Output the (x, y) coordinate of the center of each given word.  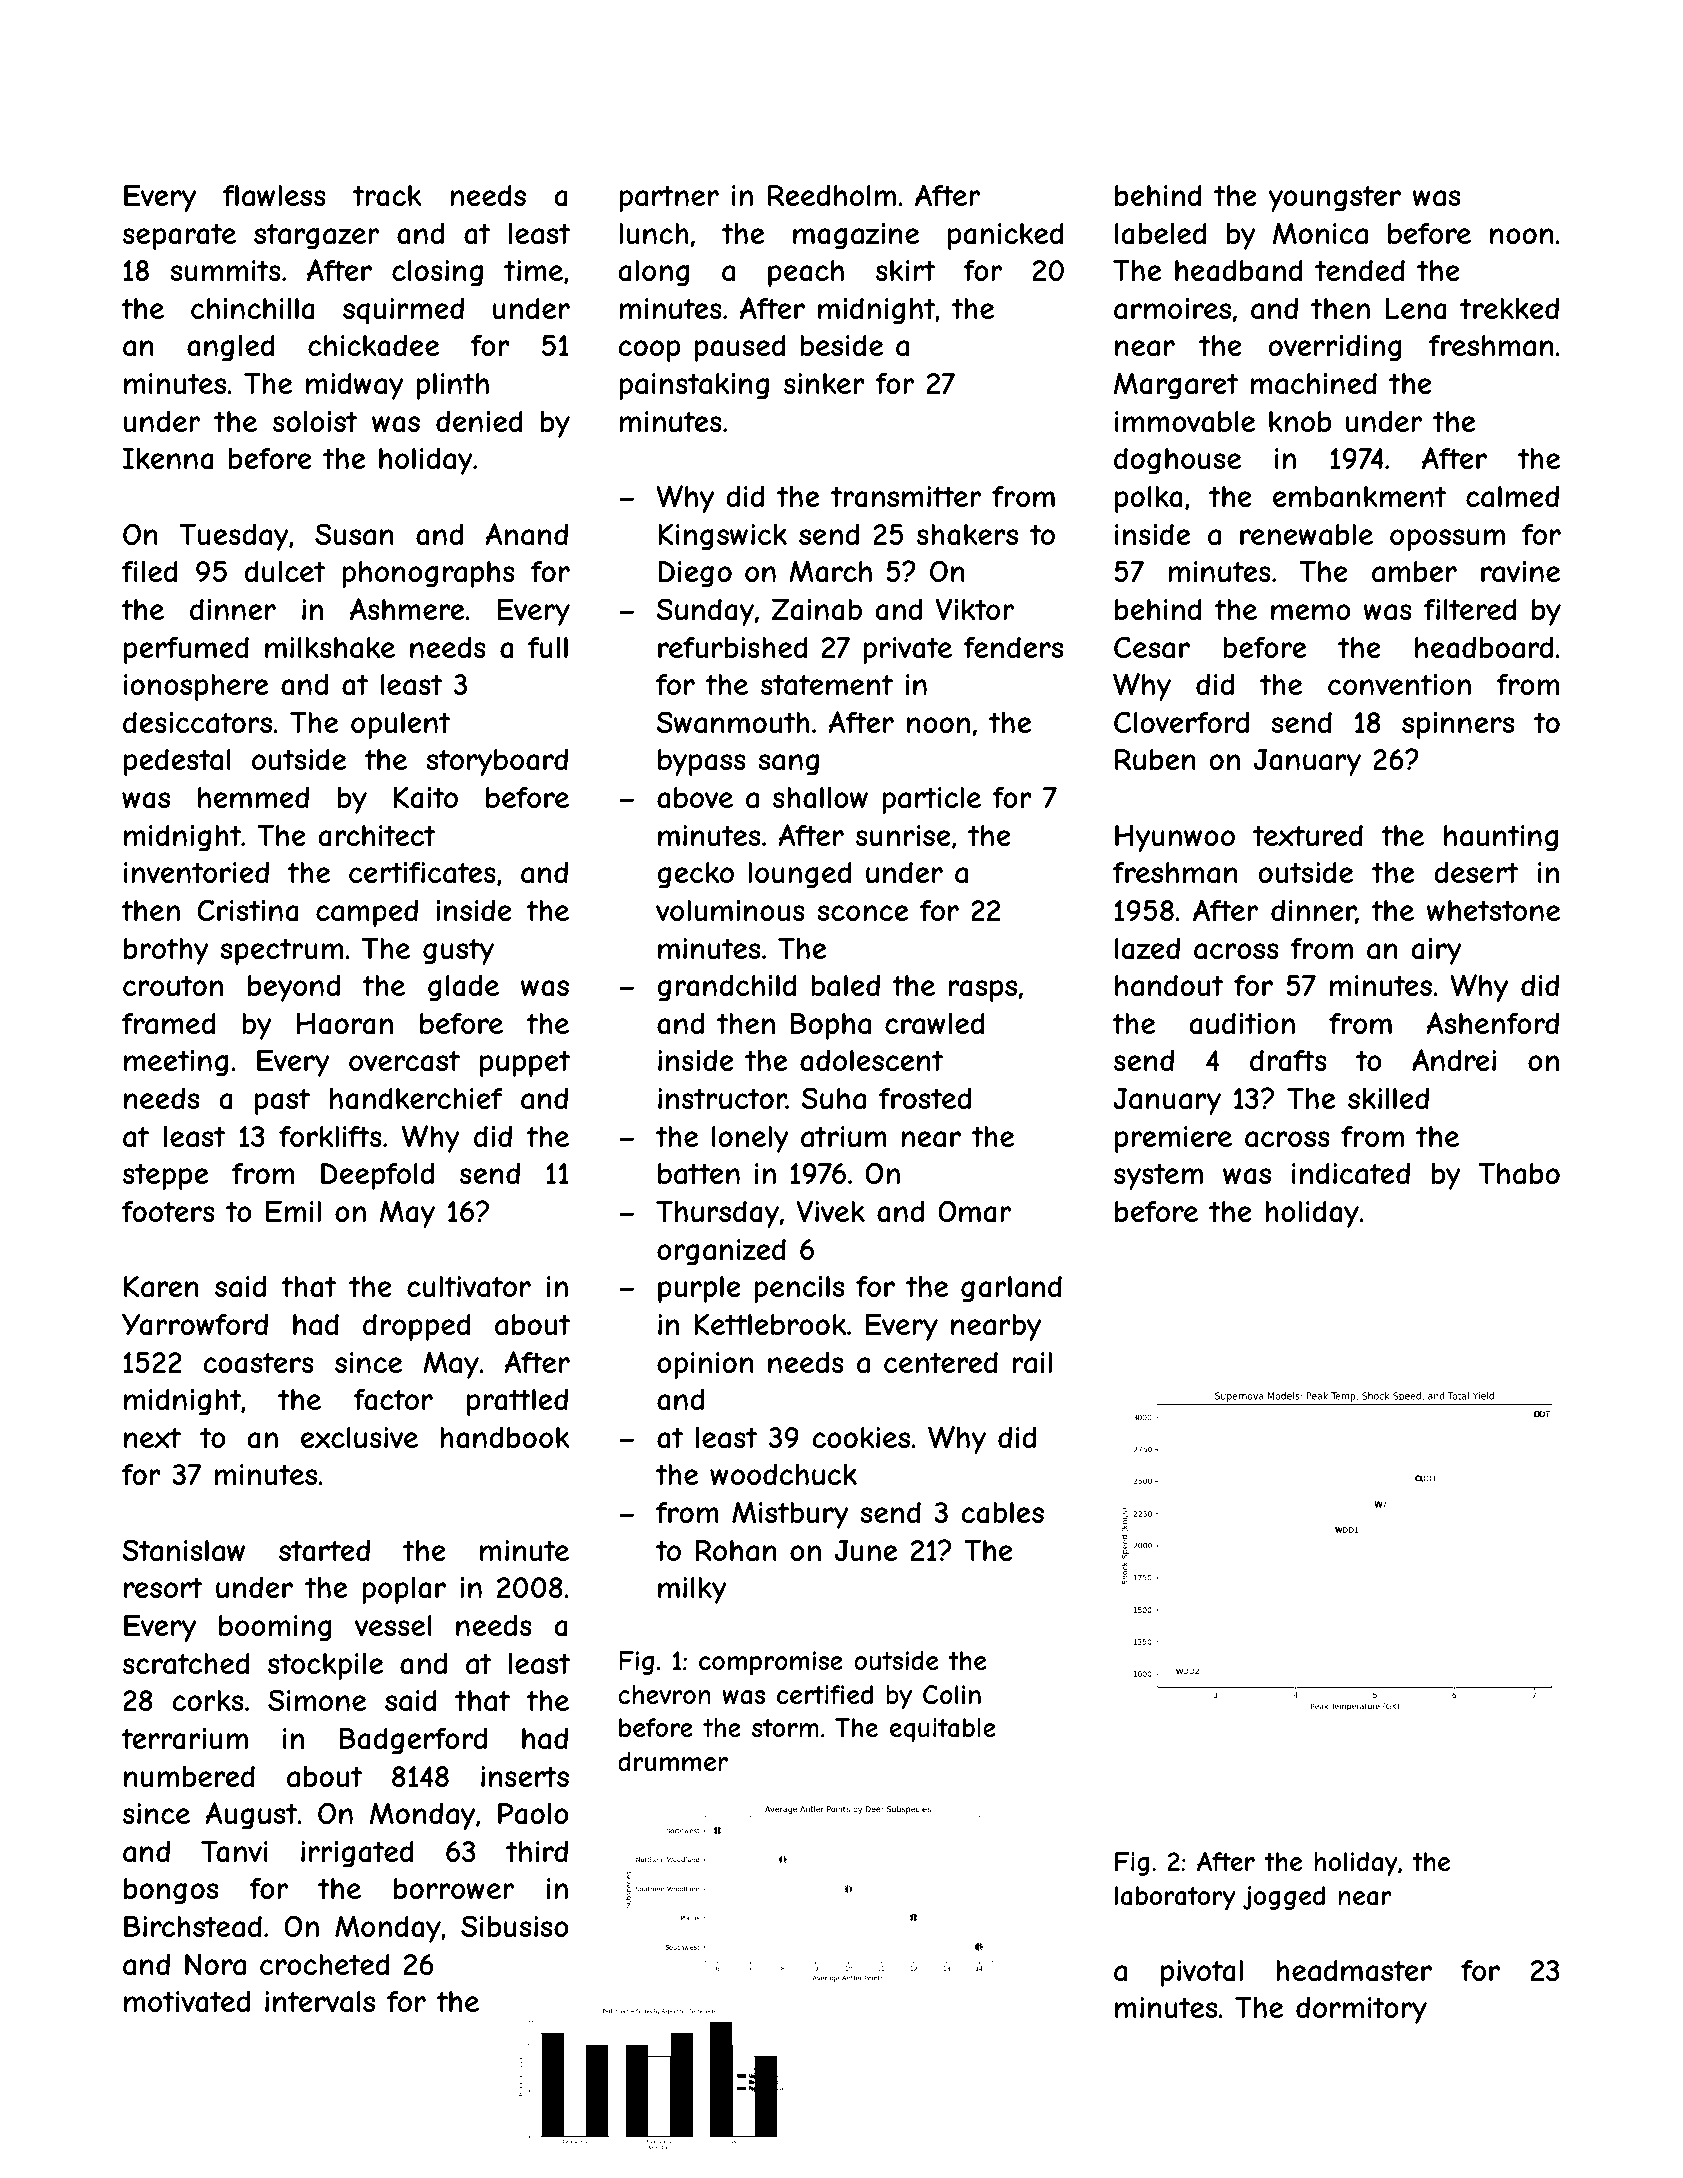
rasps (983, 991)
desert (1476, 872)
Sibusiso (515, 1926)
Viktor (975, 609)
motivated (187, 2002)
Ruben (1155, 759)
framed (169, 1024)
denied (479, 421)
